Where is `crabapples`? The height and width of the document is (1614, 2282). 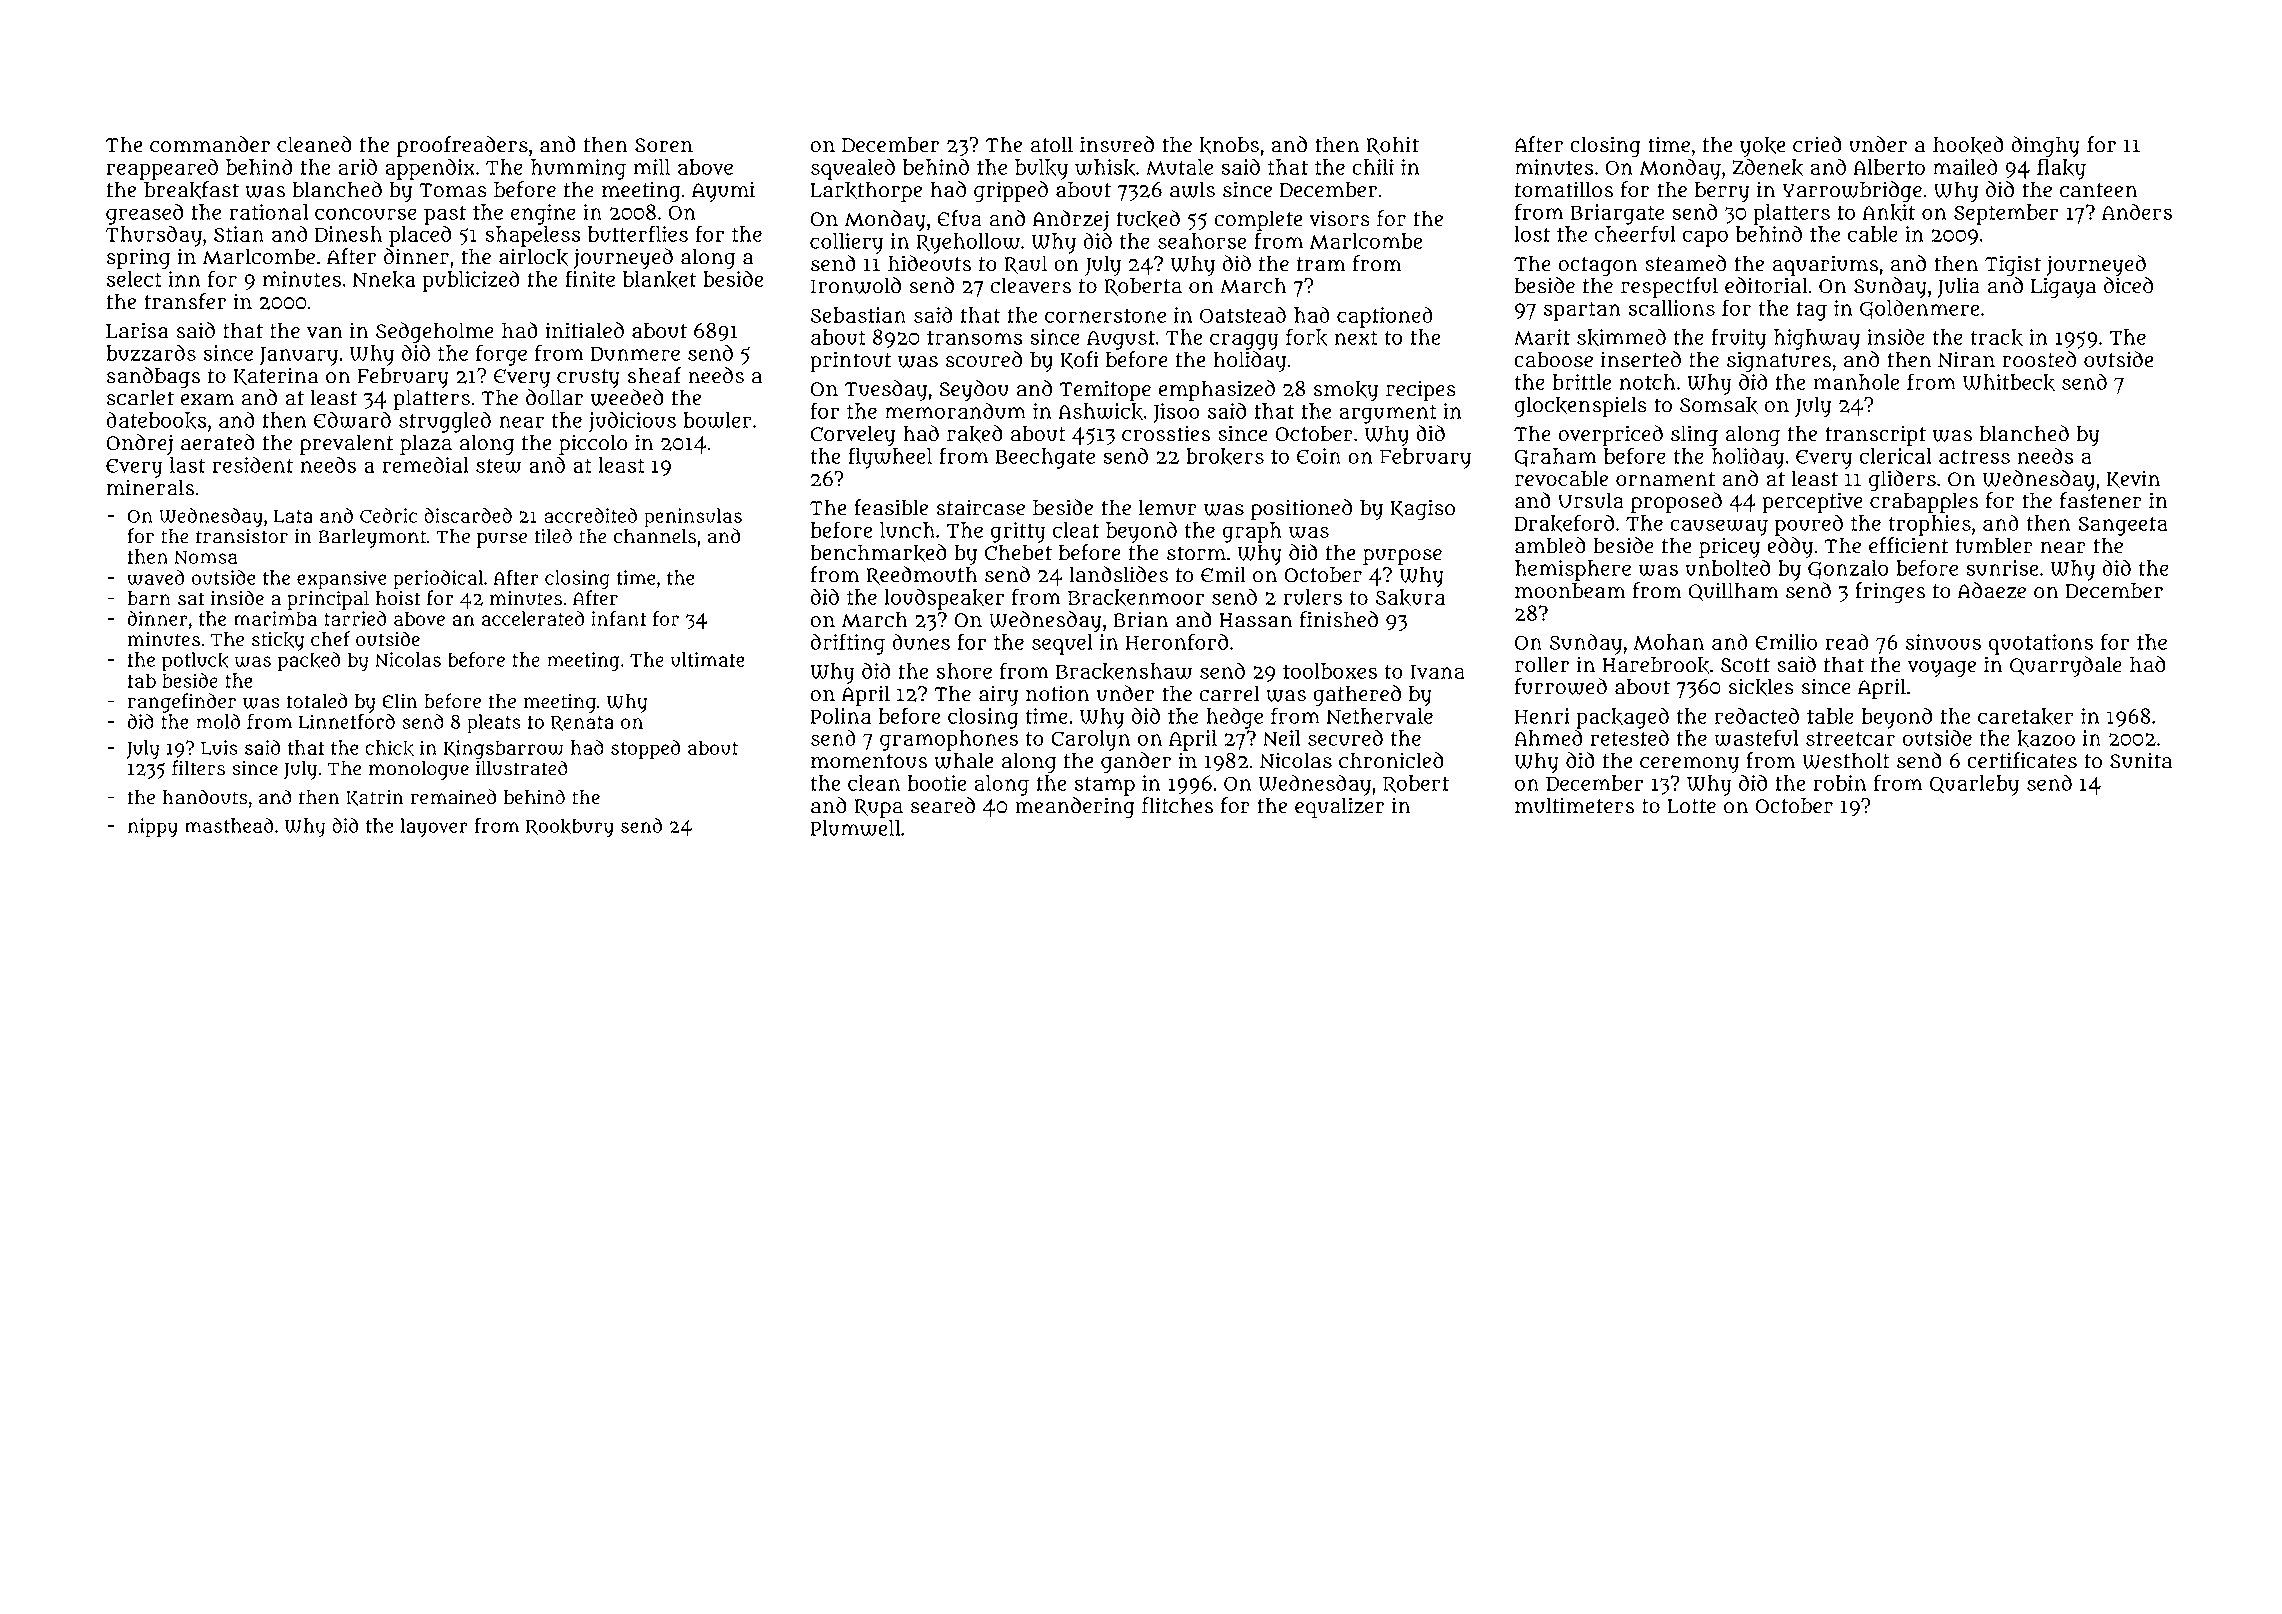 crabapples is located at coordinates (1924, 502).
